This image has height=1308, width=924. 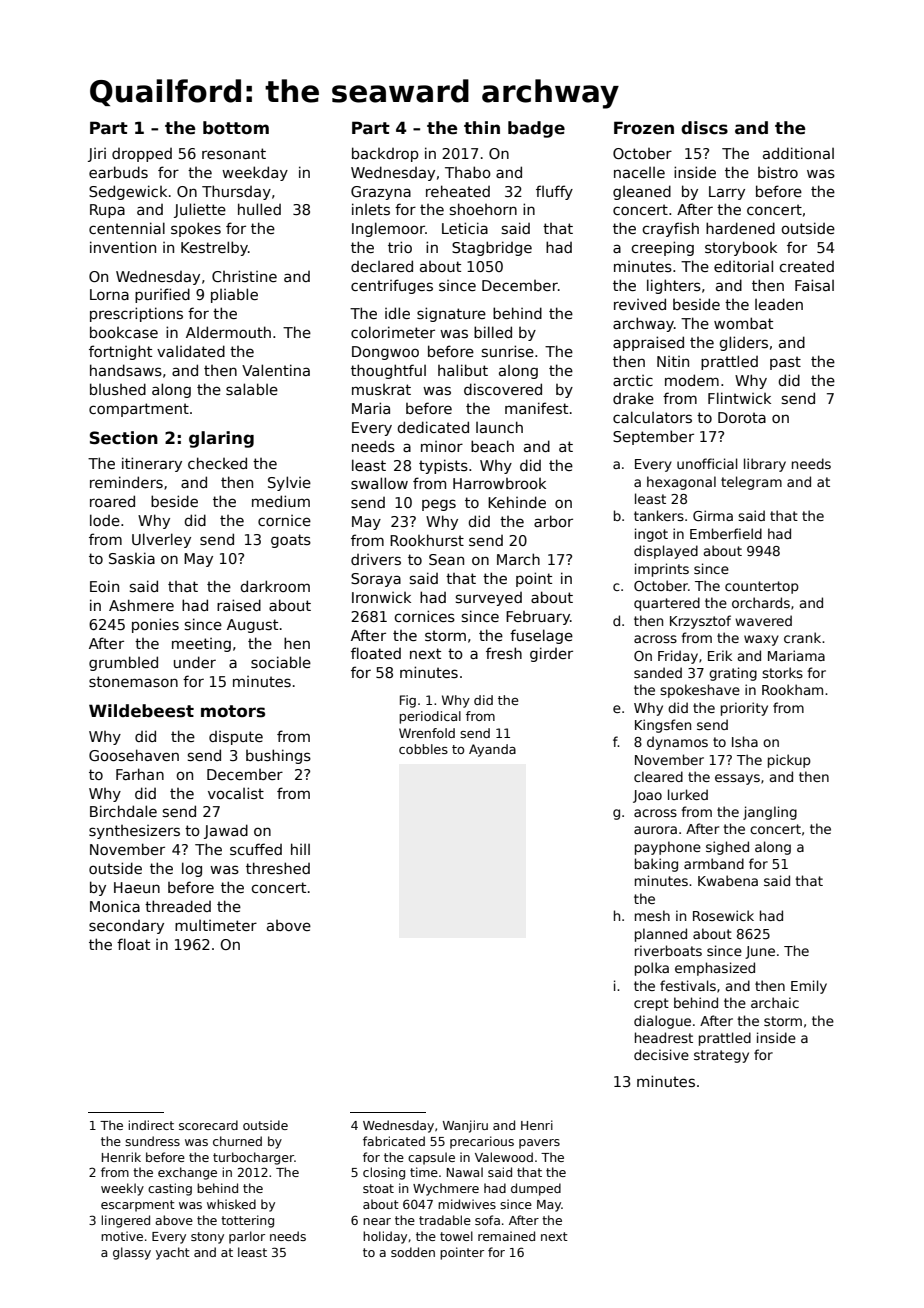 What do you see at coordinates (252, 626) in the image?
I see `August` at bounding box center [252, 626].
